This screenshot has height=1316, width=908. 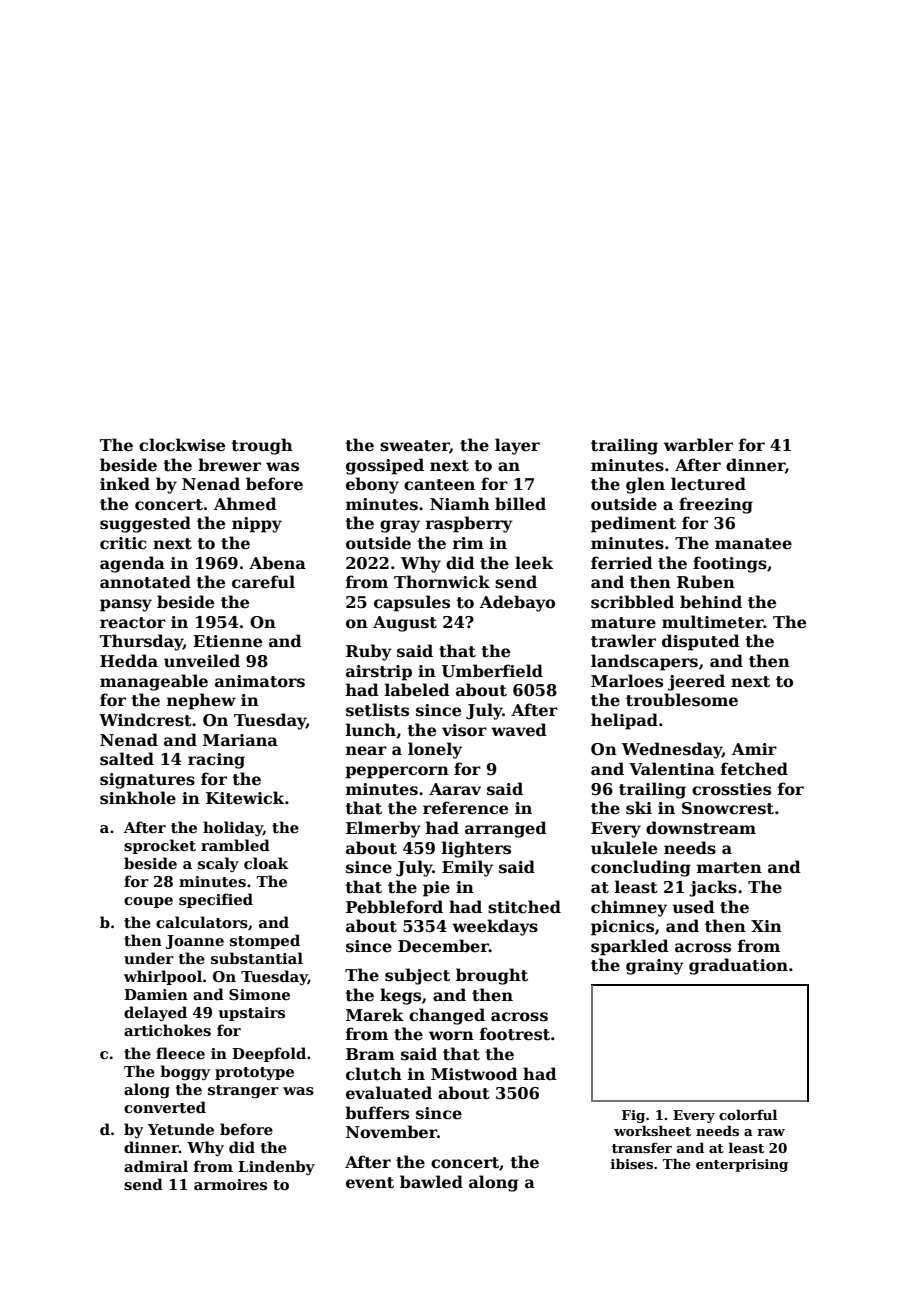 What do you see at coordinates (517, 446) in the screenshot?
I see `layer` at bounding box center [517, 446].
